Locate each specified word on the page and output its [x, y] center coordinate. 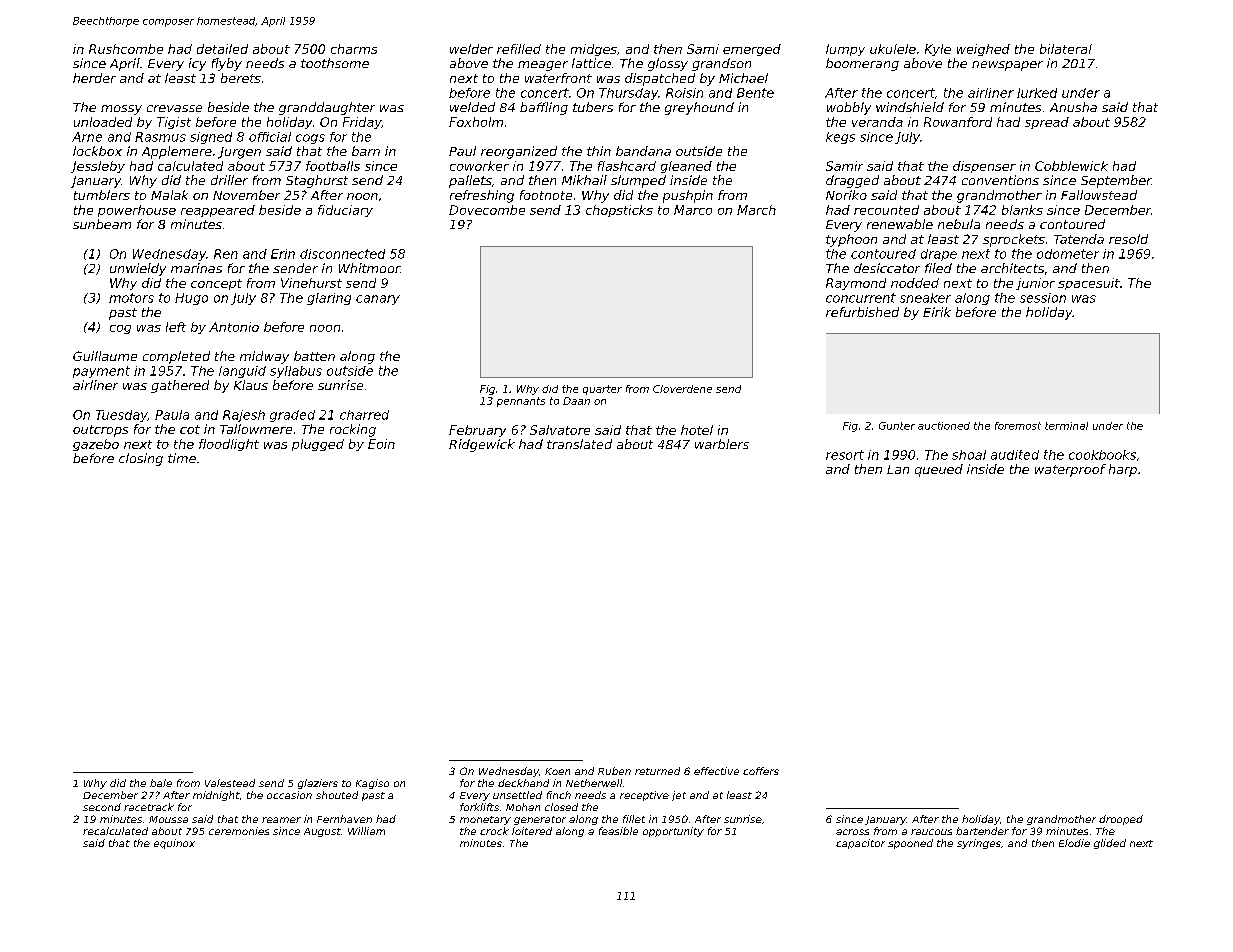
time [182, 458]
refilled [519, 49]
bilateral [1066, 49]
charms [354, 49]
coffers [761, 771]
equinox [174, 844]
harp [1123, 470]
